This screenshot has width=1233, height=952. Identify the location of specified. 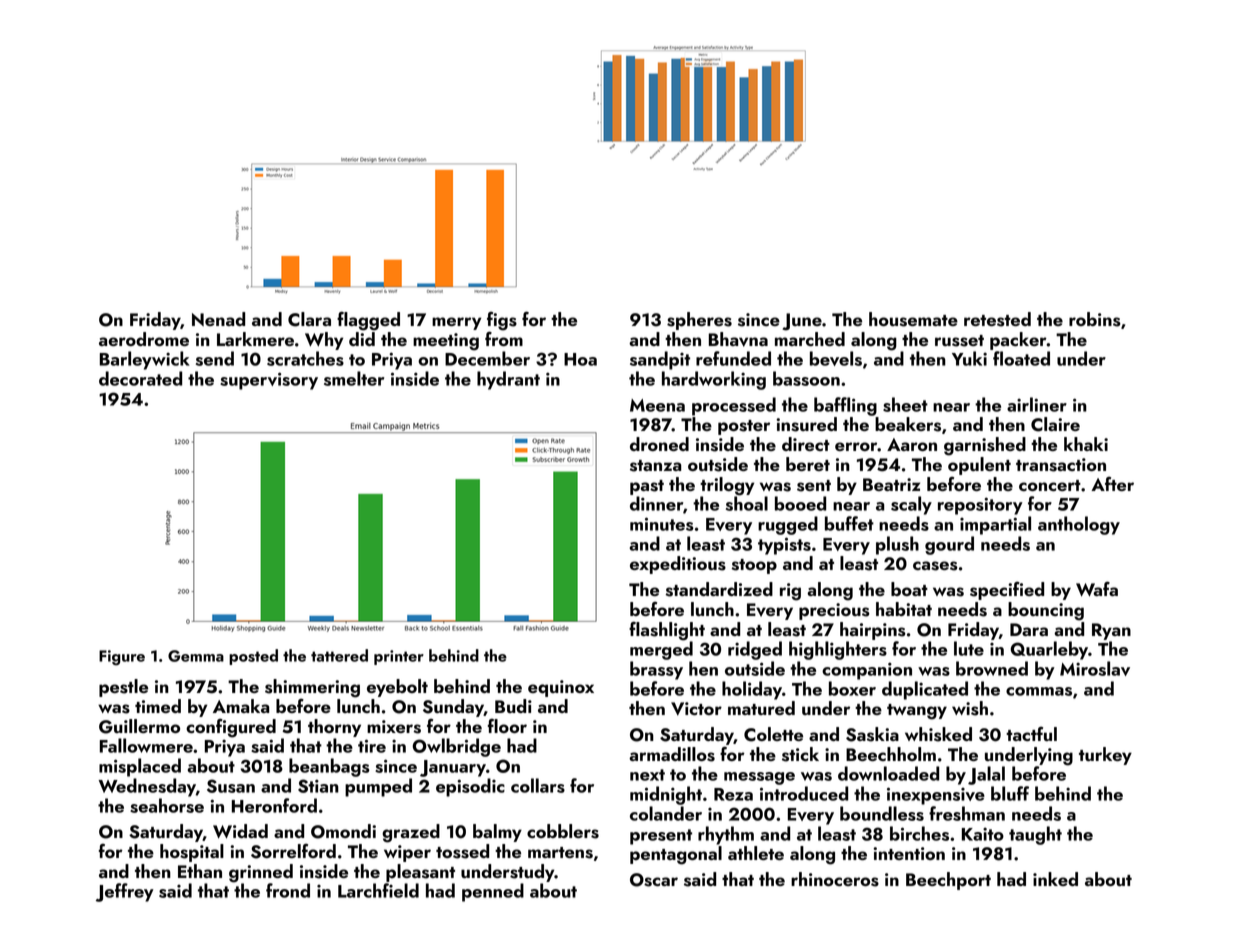
(1007, 590).
